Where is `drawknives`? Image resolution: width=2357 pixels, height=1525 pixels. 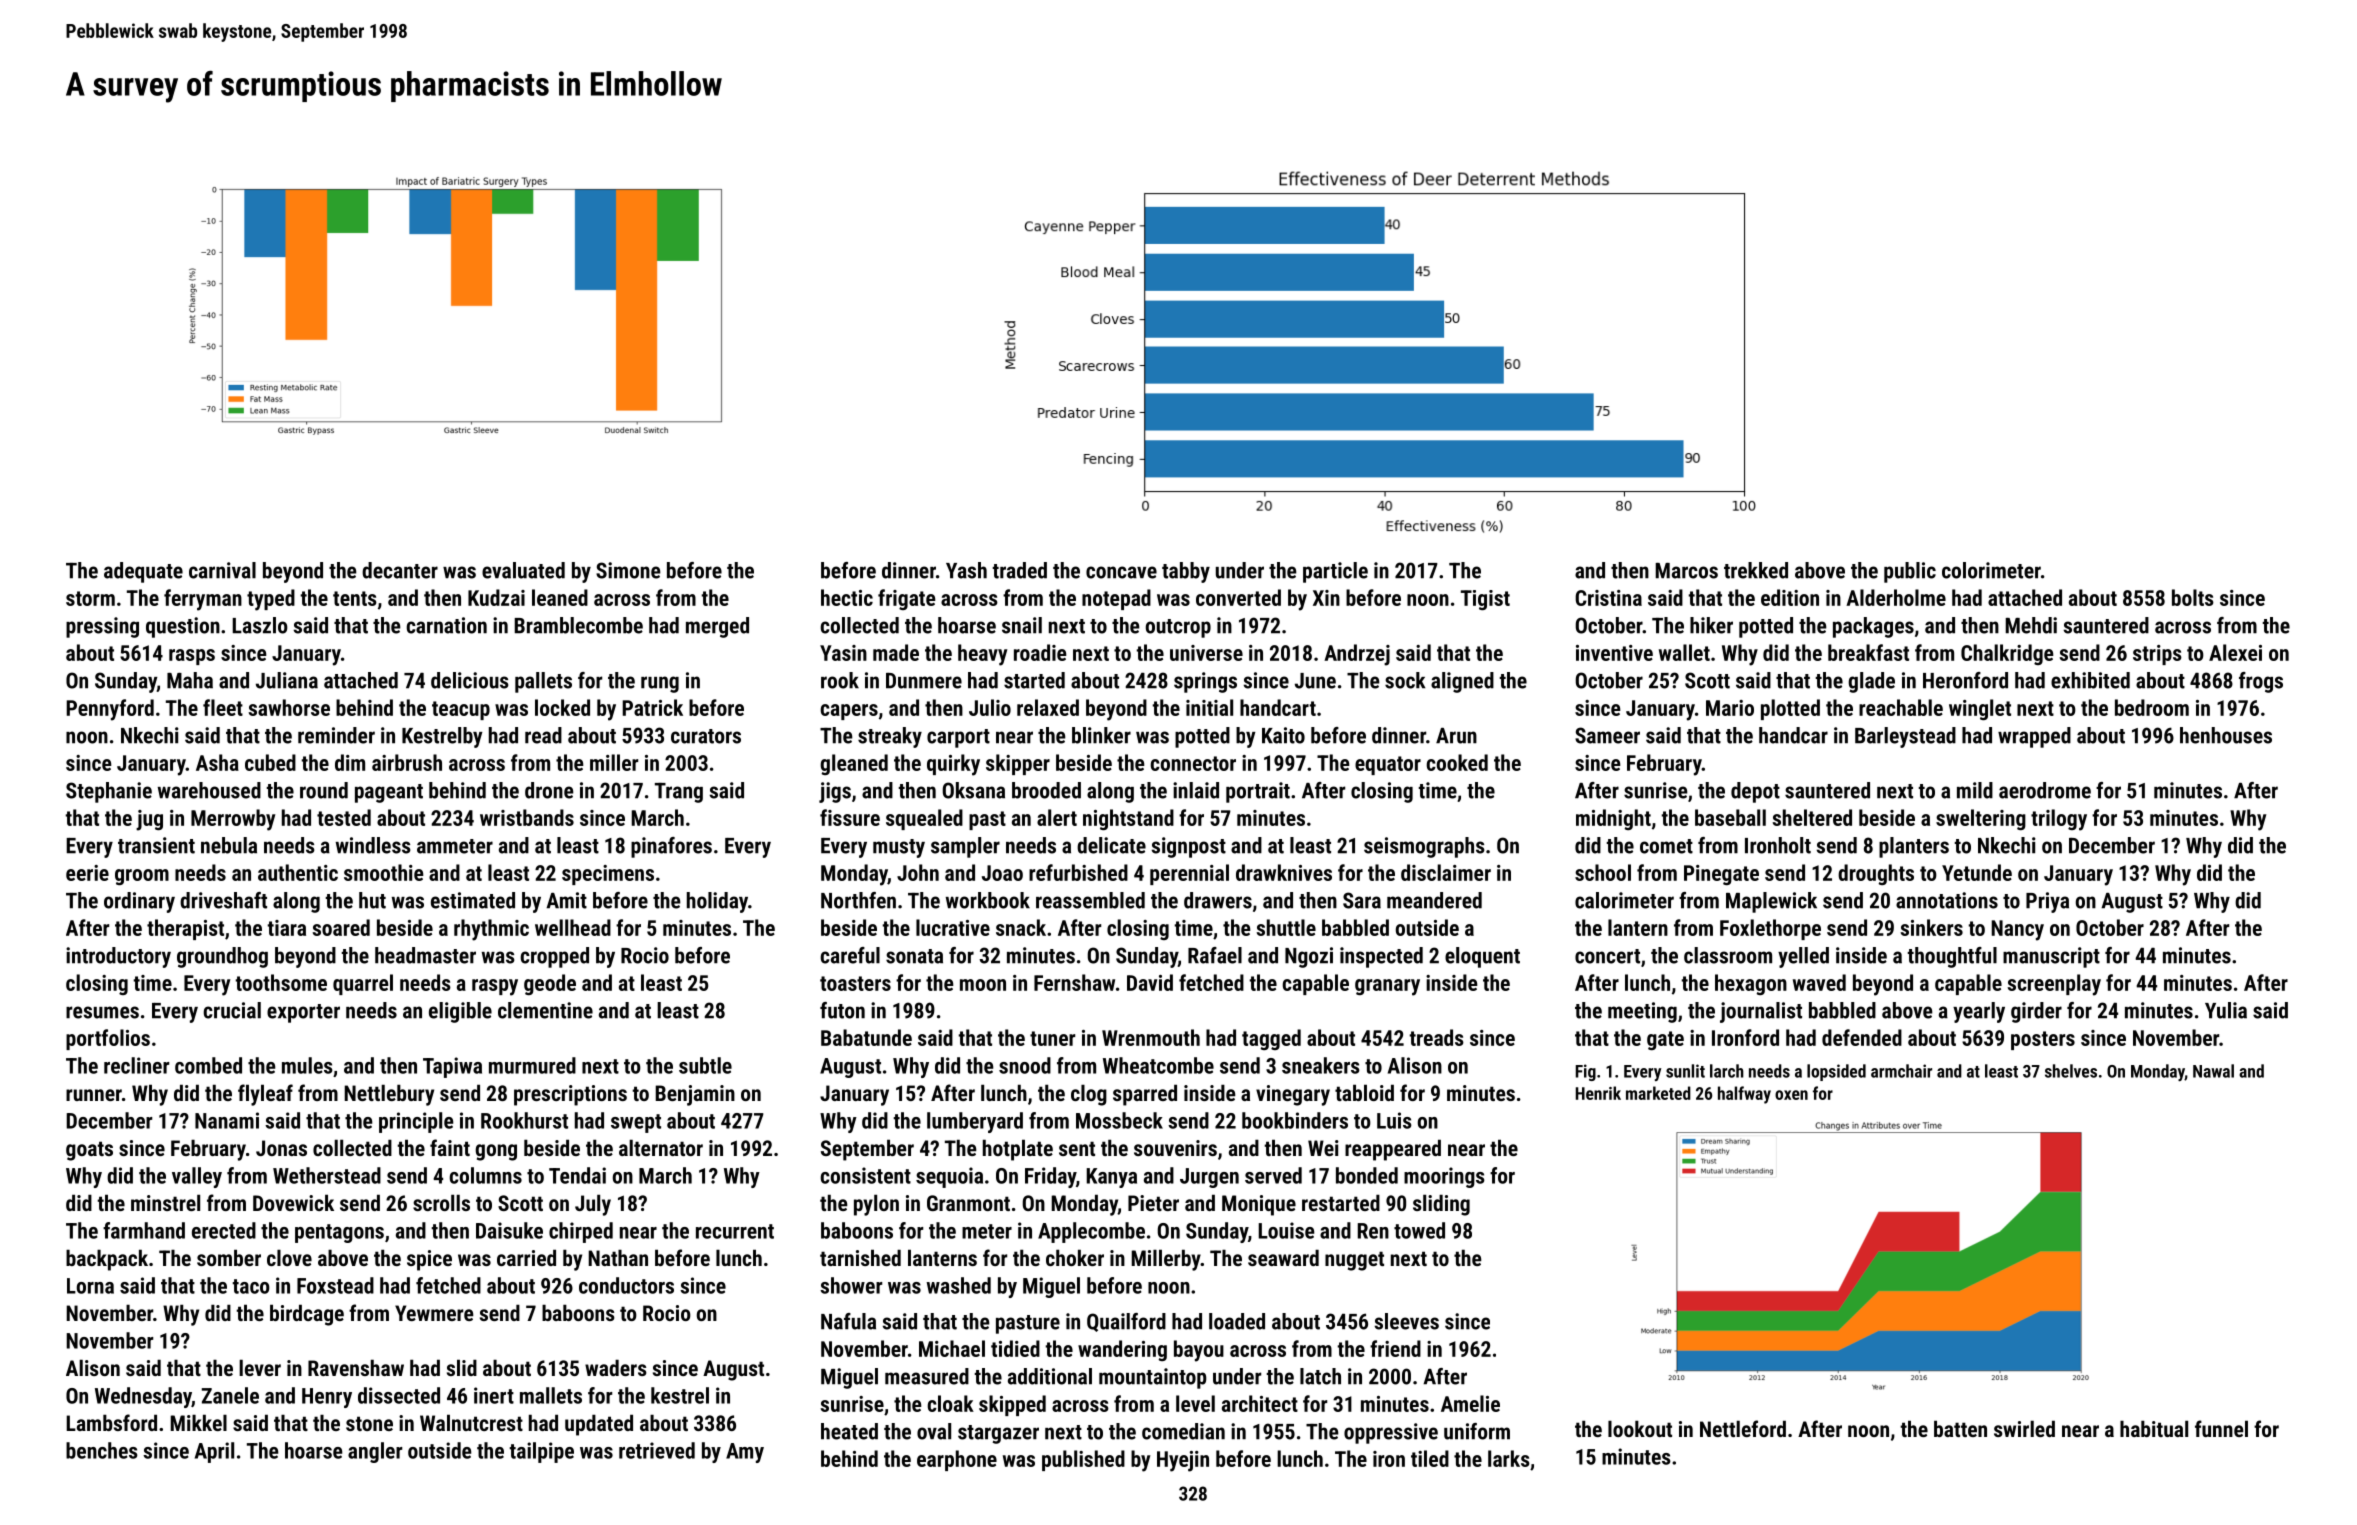 drawknives is located at coordinates (1284, 872).
